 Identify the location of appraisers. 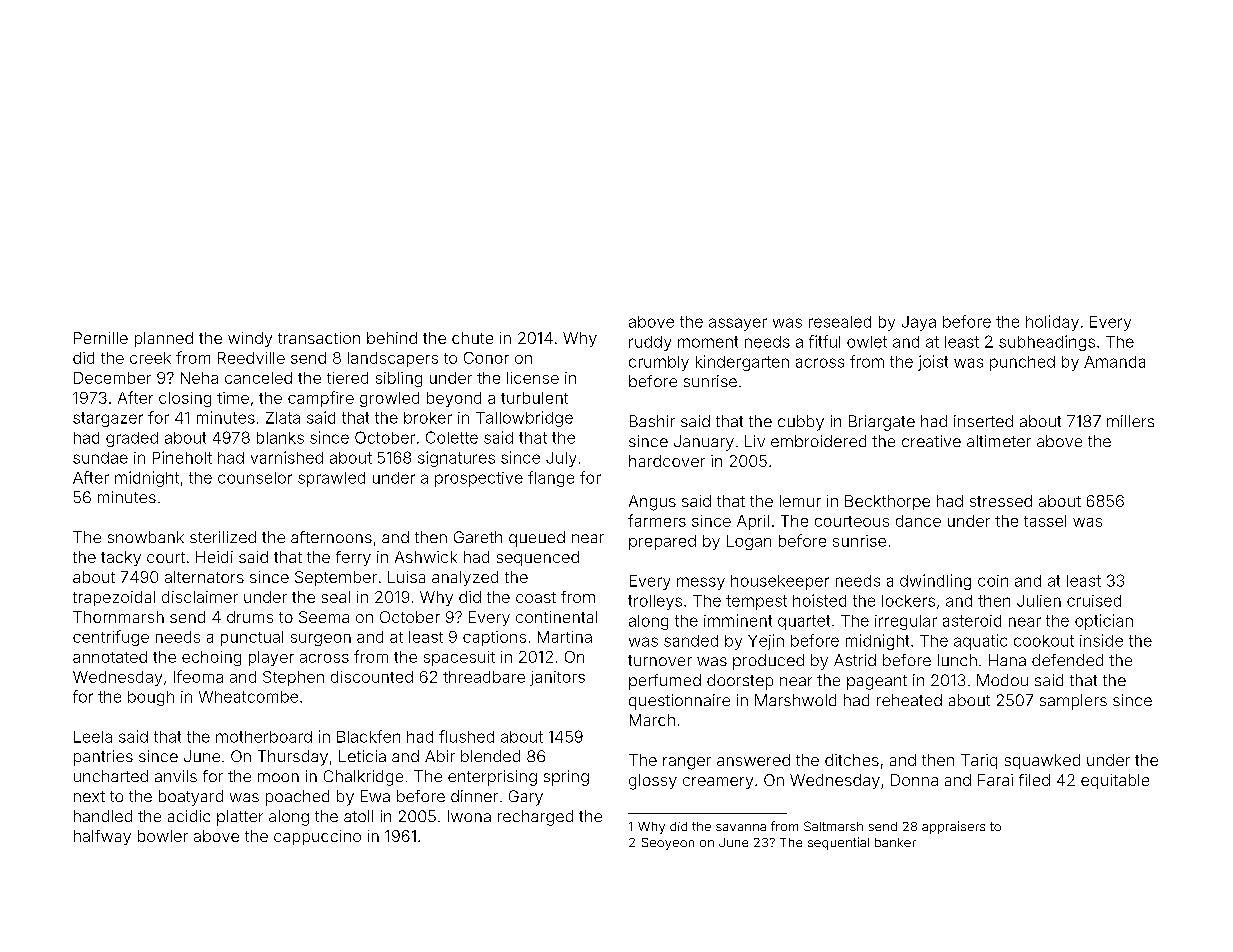
(953, 827).
